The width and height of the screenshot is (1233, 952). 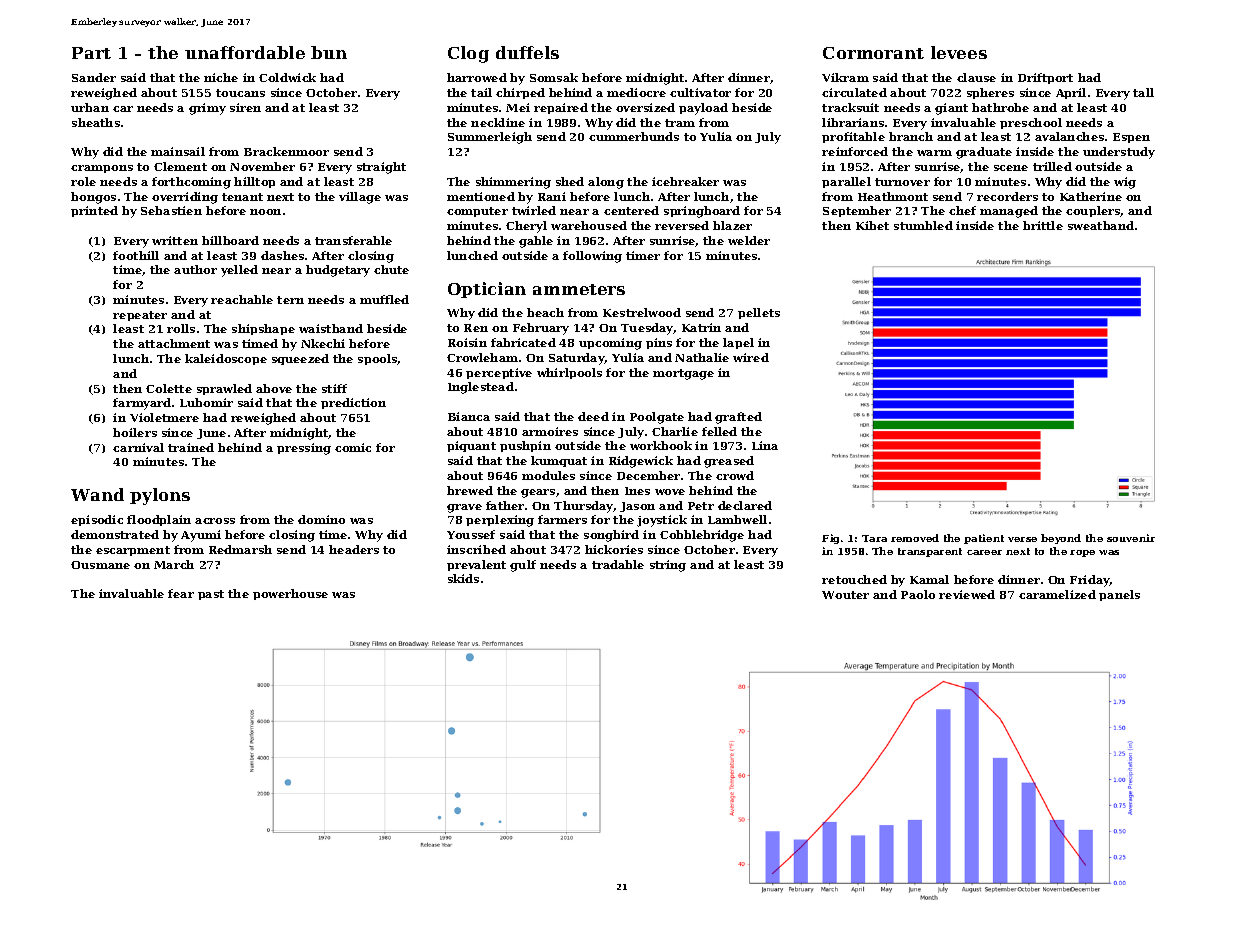 What do you see at coordinates (873, 53) in the screenshot?
I see `Cormorant` at bounding box center [873, 53].
